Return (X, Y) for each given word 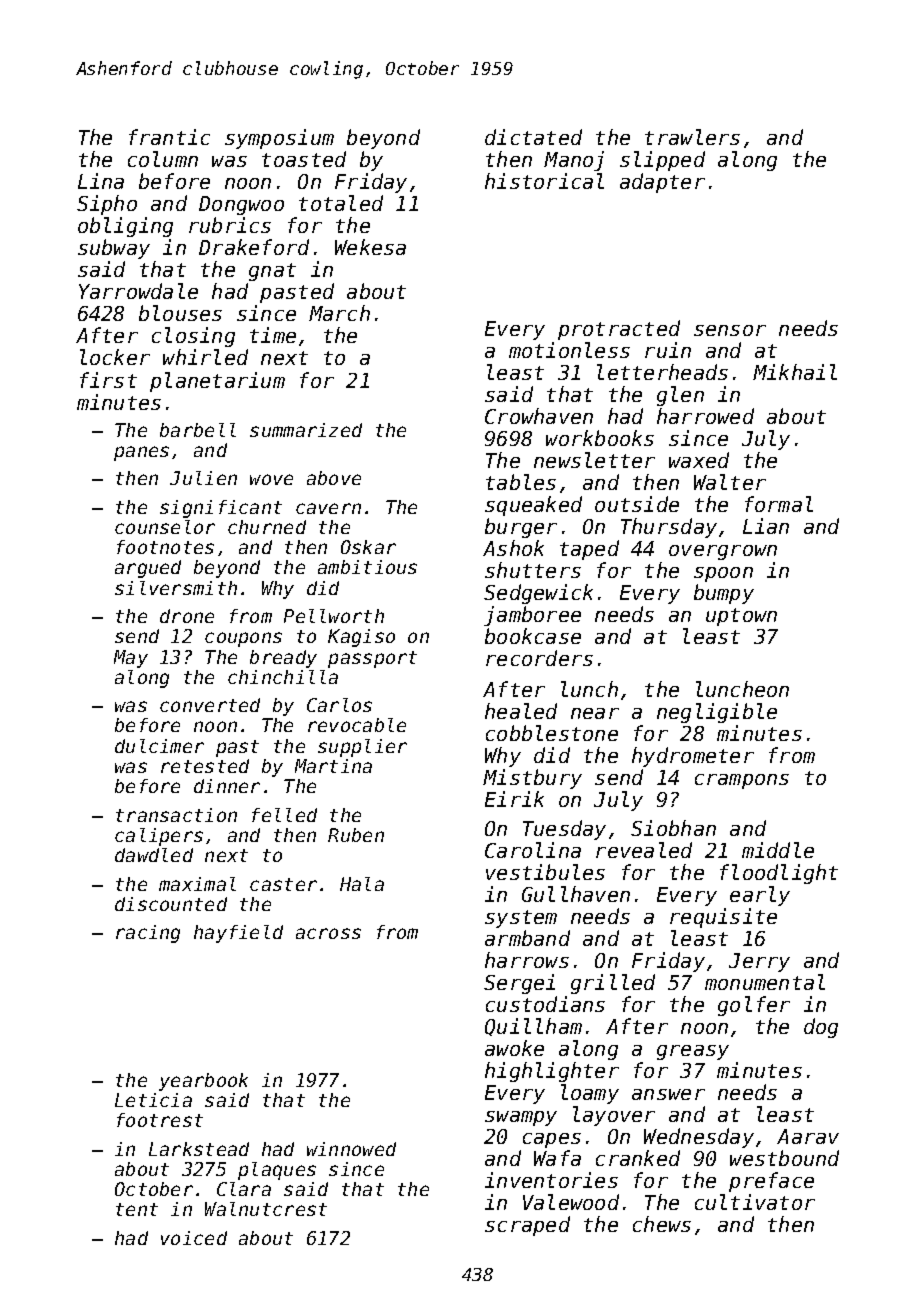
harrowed (705, 416)
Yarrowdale (138, 291)
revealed (644, 850)
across (328, 933)
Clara (244, 1189)
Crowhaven (539, 416)
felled (284, 815)
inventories (551, 1180)
